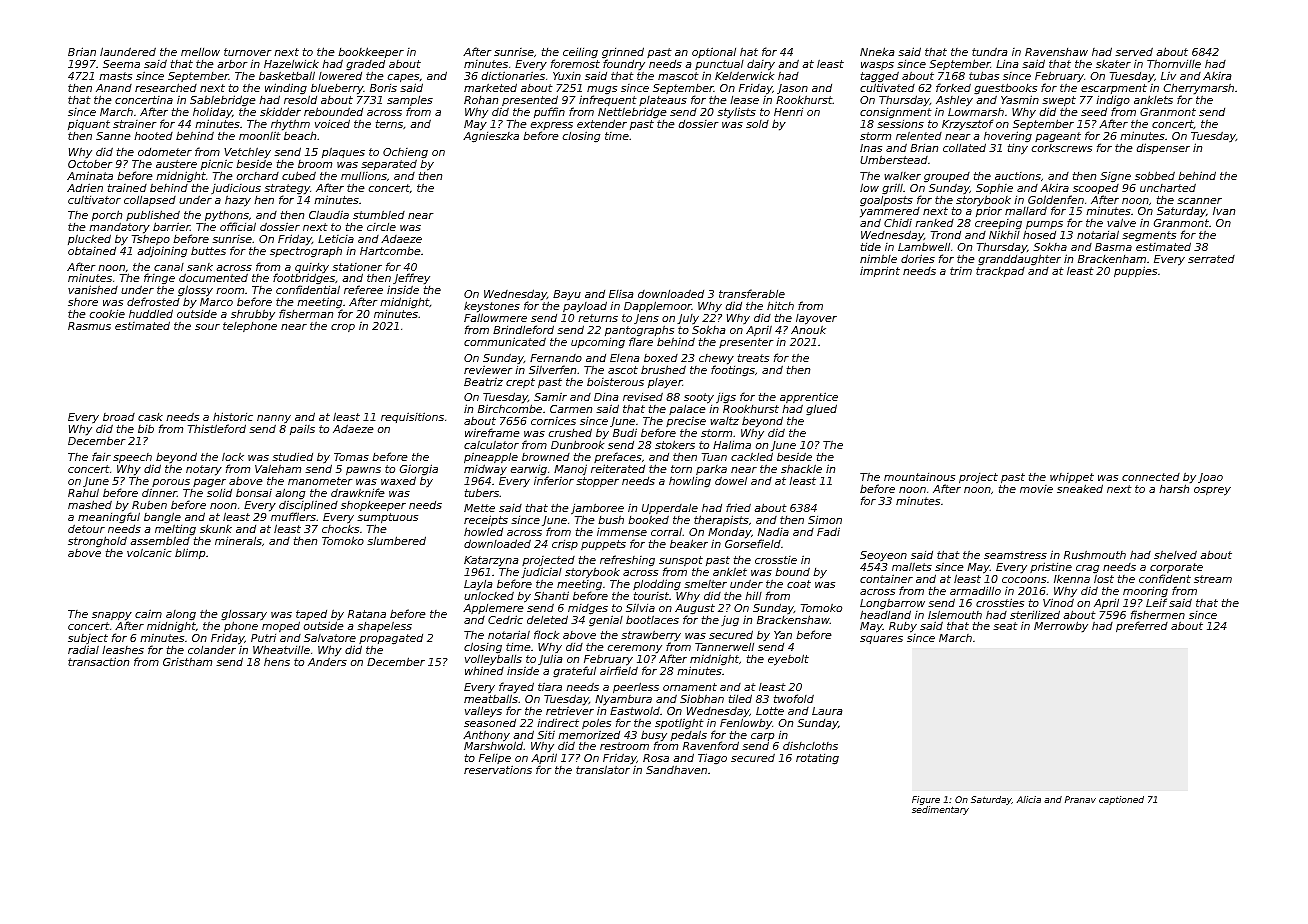  I want to click on glossary, so click(244, 614).
